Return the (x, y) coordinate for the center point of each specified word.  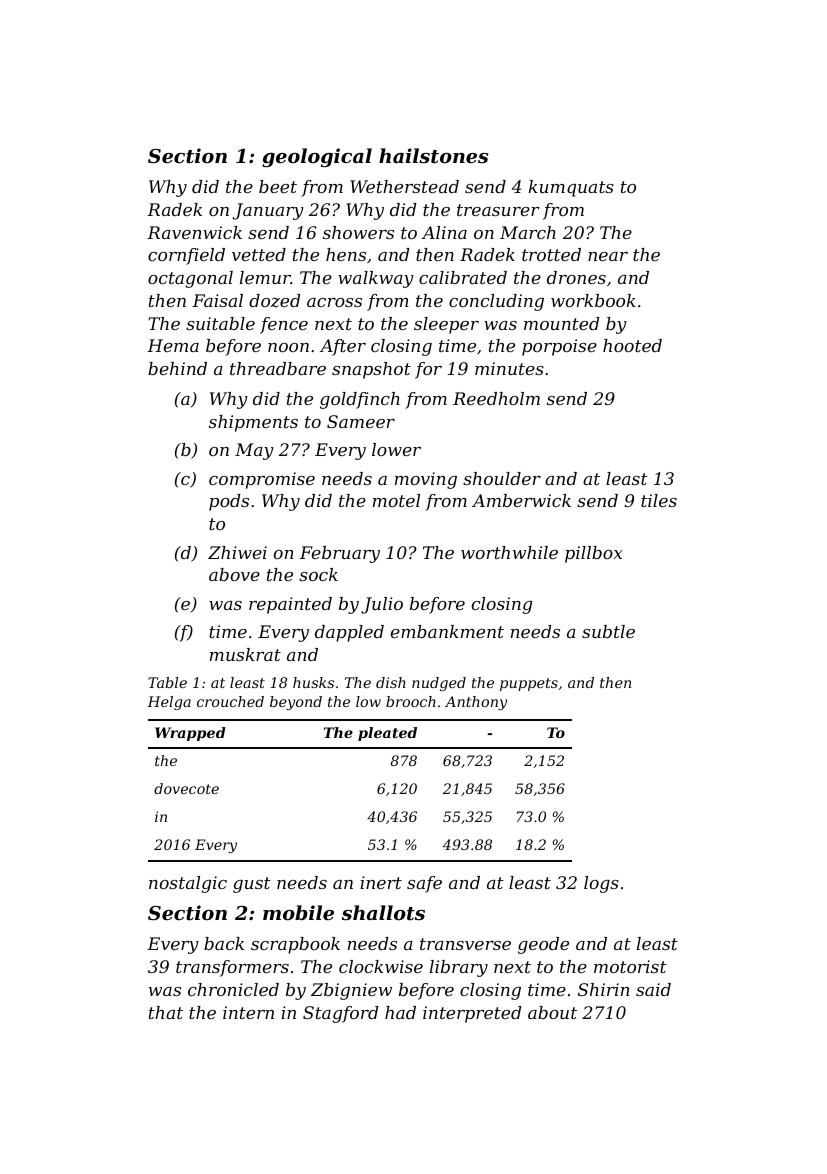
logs (601, 884)
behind (177, 368)
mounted (561, 323)
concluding (496, 302)
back (224, 943)
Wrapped (190, 734)
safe (424, 884)
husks (313, 682)
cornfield (186, 256)
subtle (608, 631)
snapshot (371, 370)
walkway (376, 279)
